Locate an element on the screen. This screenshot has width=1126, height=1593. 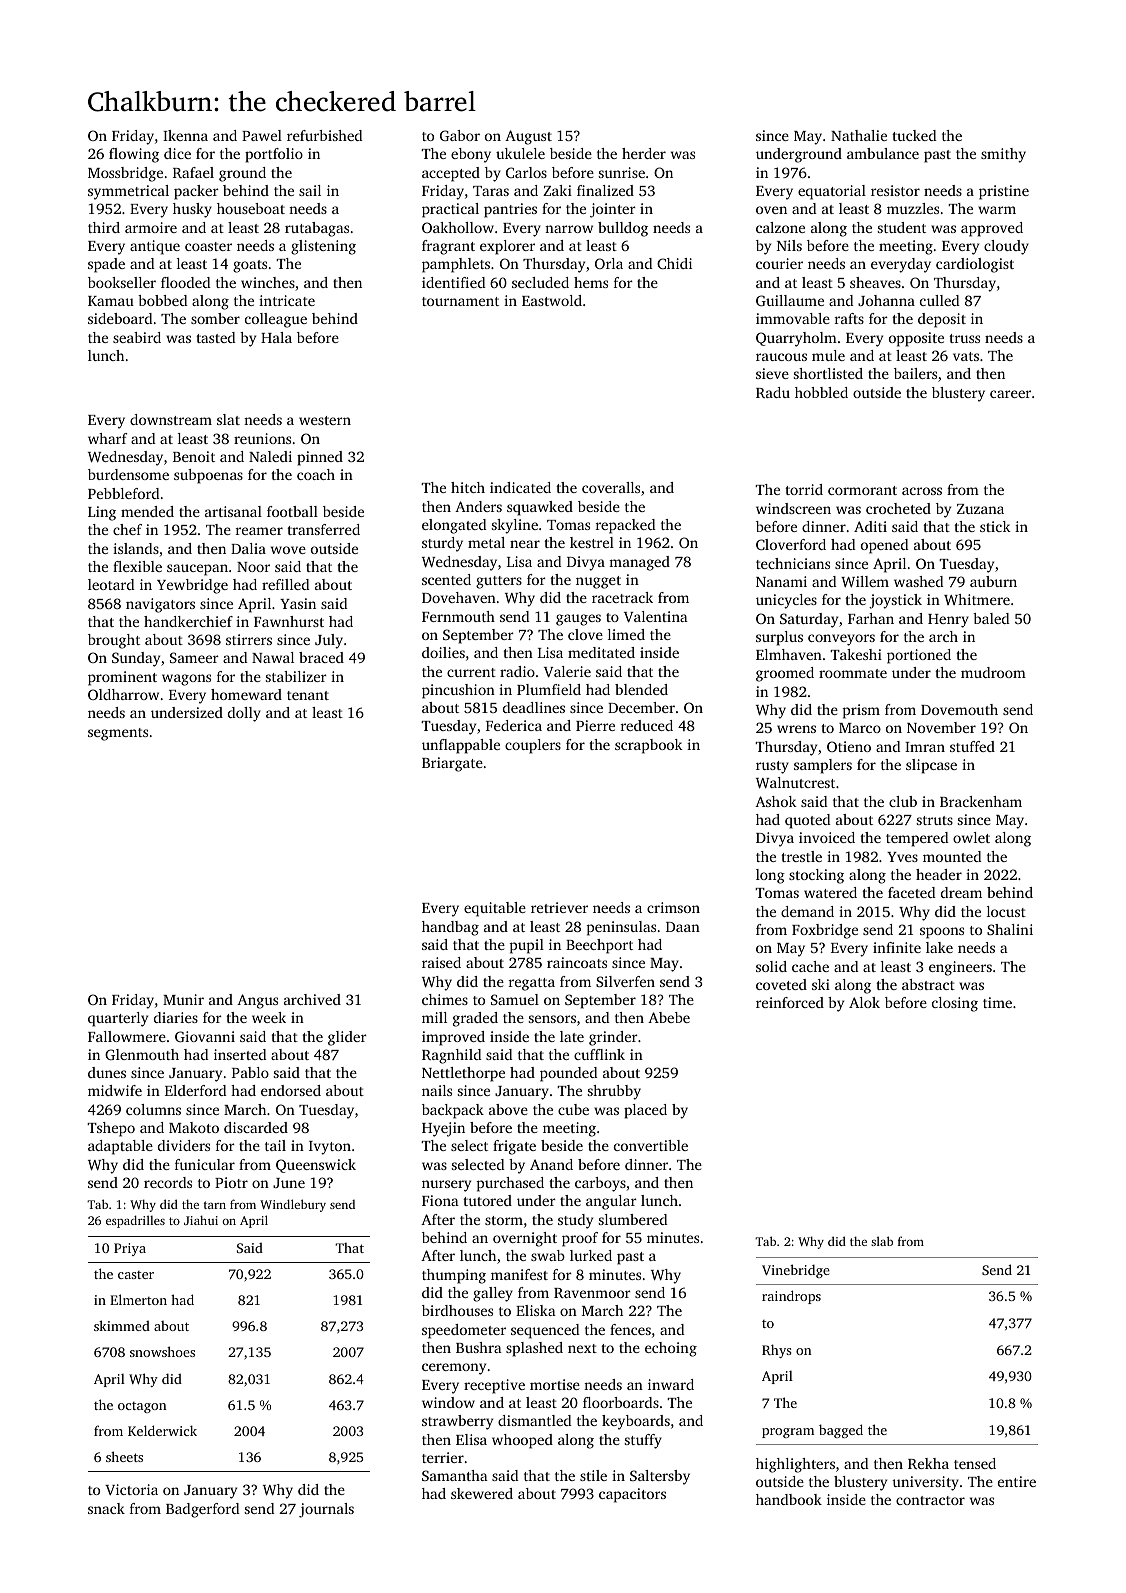
angular is located at coordinates (611, 1202).
